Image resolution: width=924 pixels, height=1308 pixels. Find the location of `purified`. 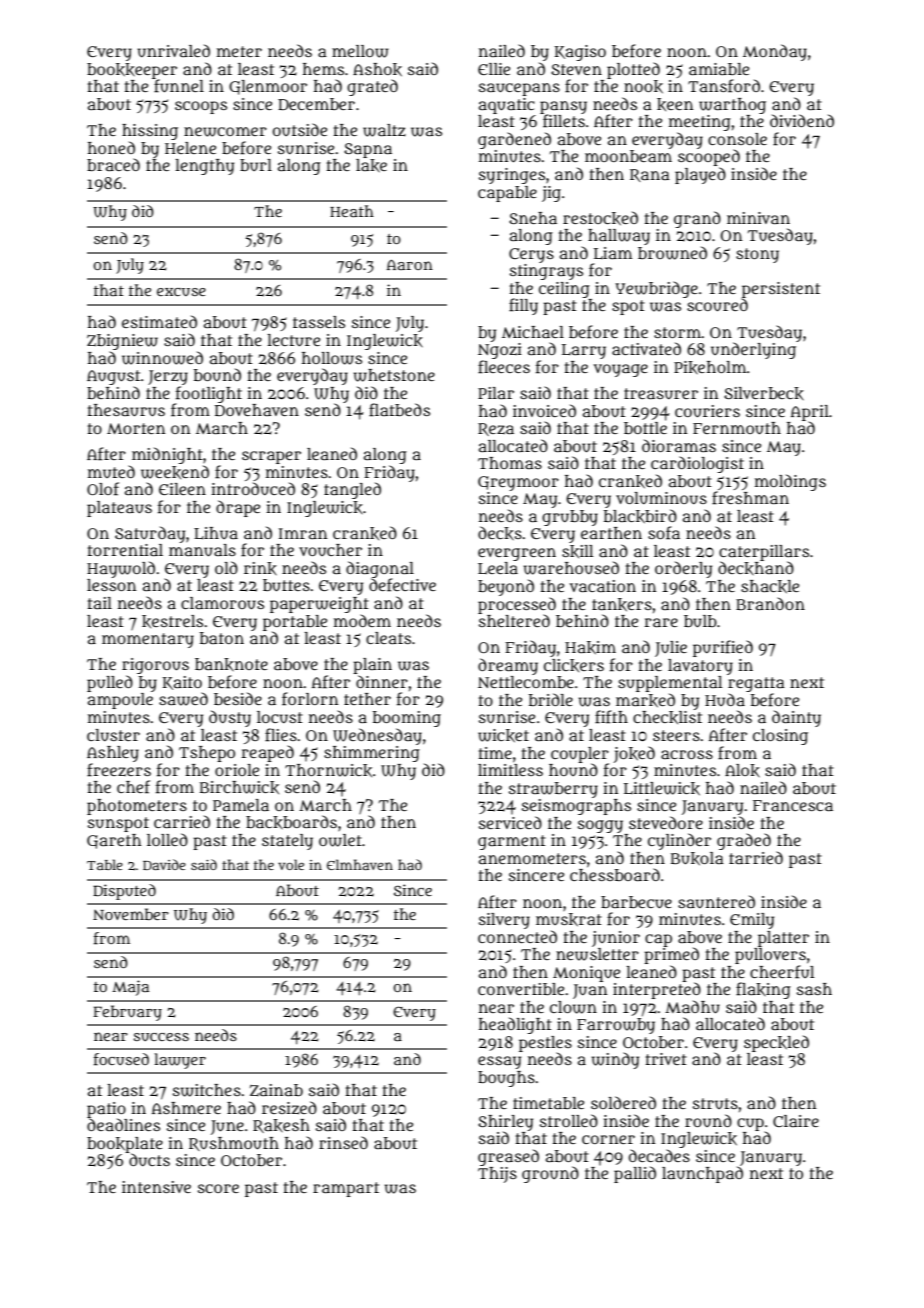

purified is located at coordinates (723, 648).
